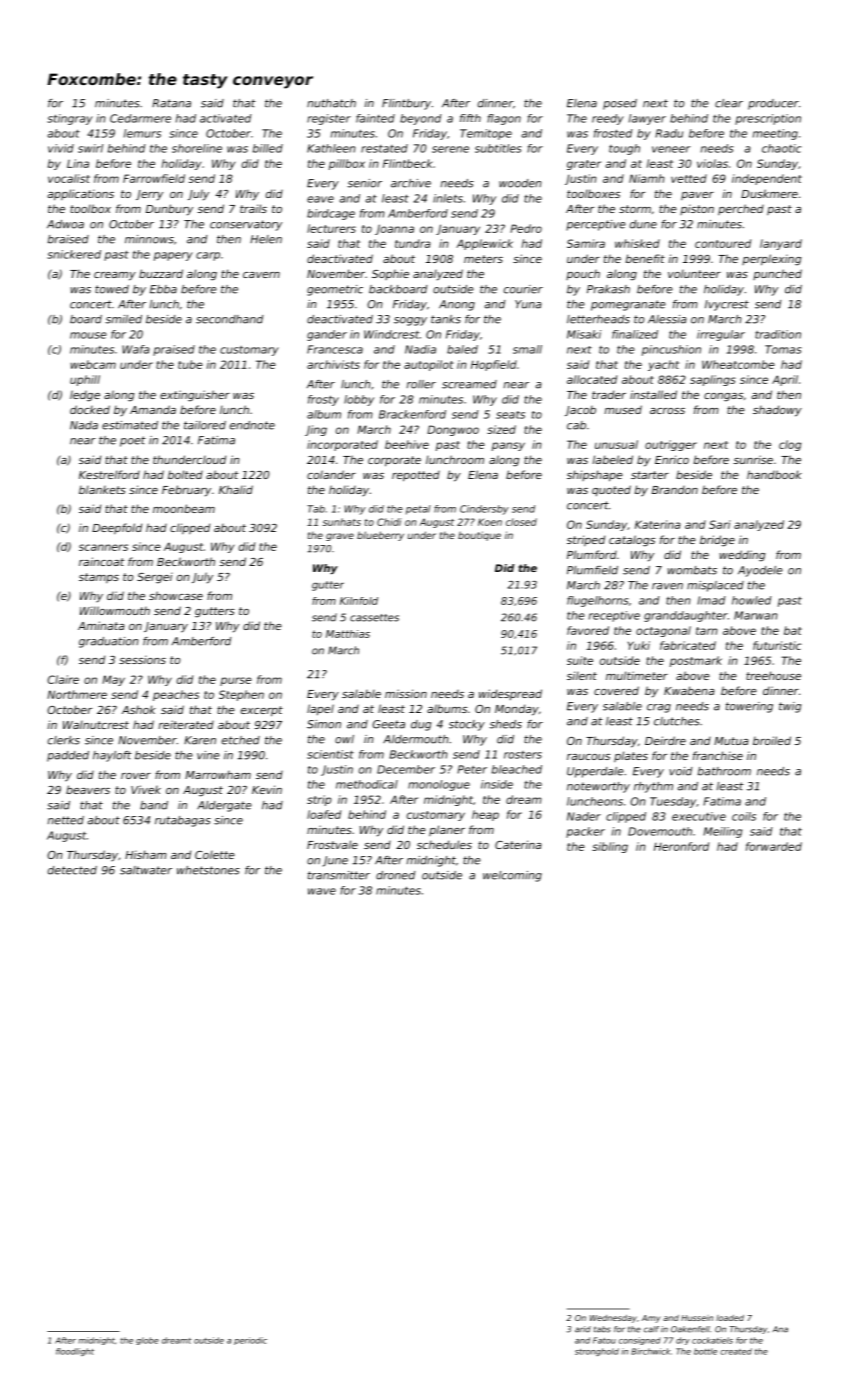  What do you see at coordinates (773, 104) in the screenshot?
I see `producer` at bounding box center [773, 104].
